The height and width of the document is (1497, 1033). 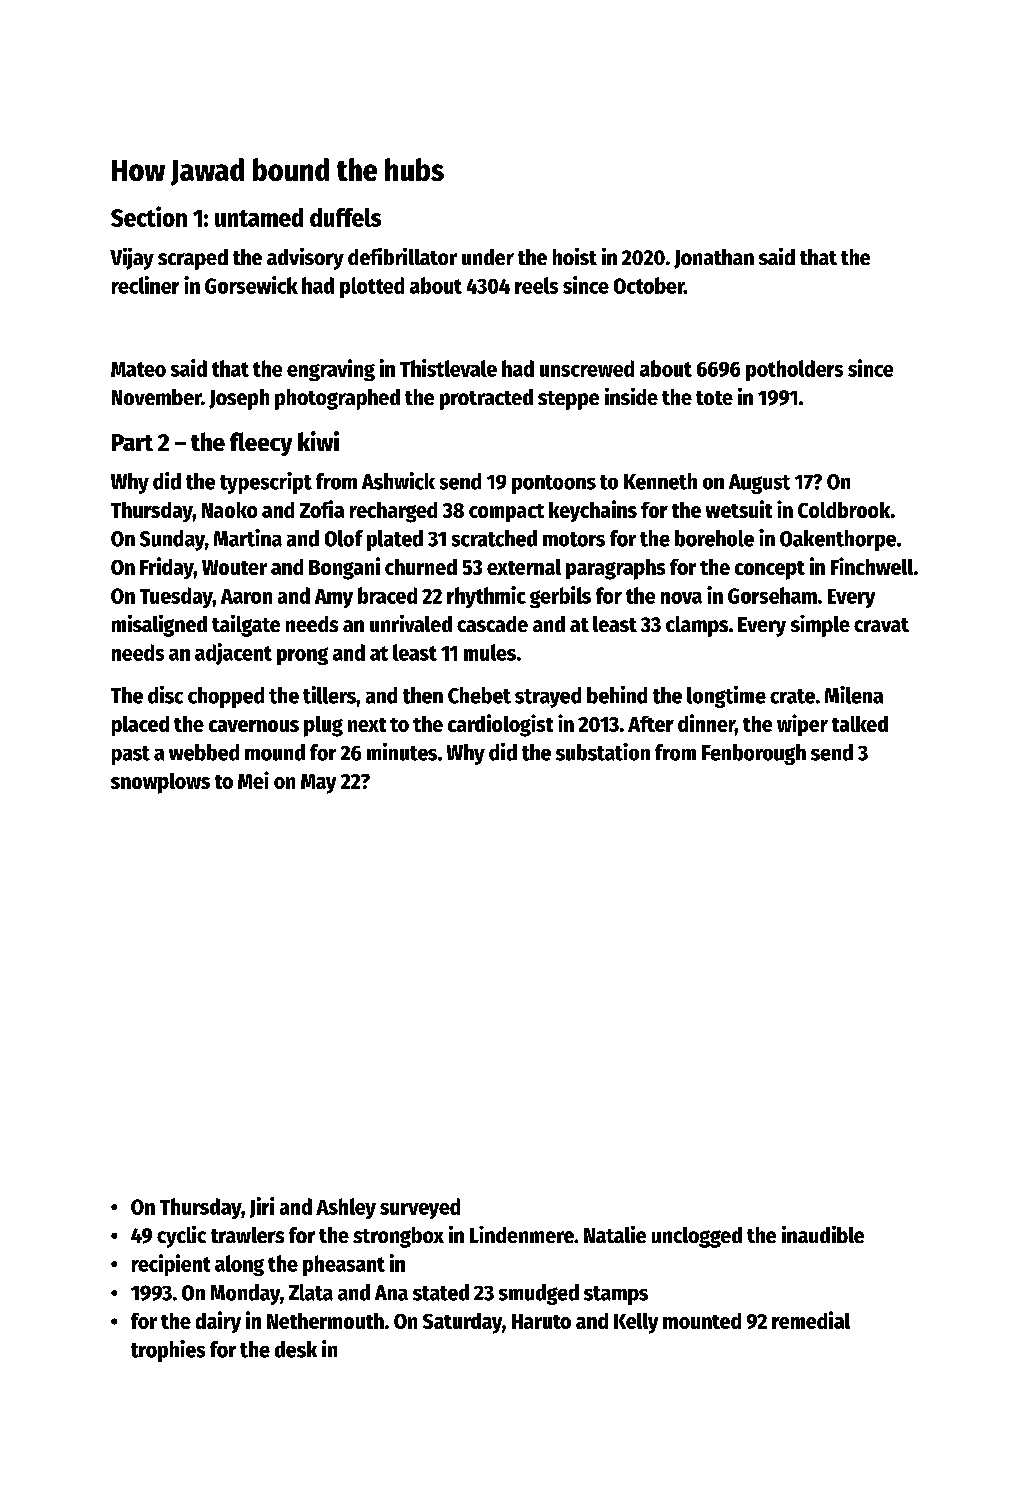 I want to click on Jonathan, so click(x=714, y=259).
